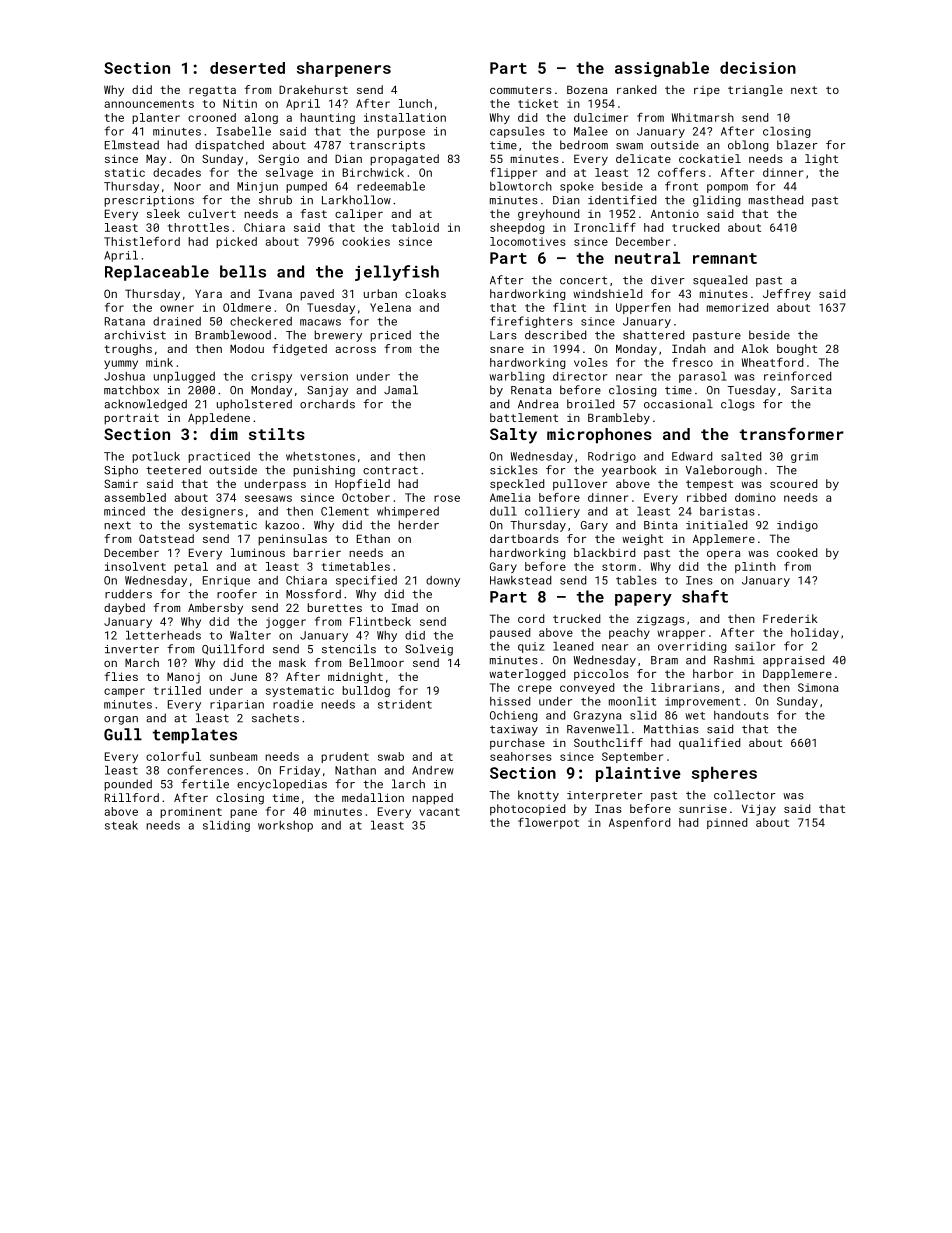  What do you see at coordinates (125, 172) in the page?
I see `static` at bounding box center [125, 172].
